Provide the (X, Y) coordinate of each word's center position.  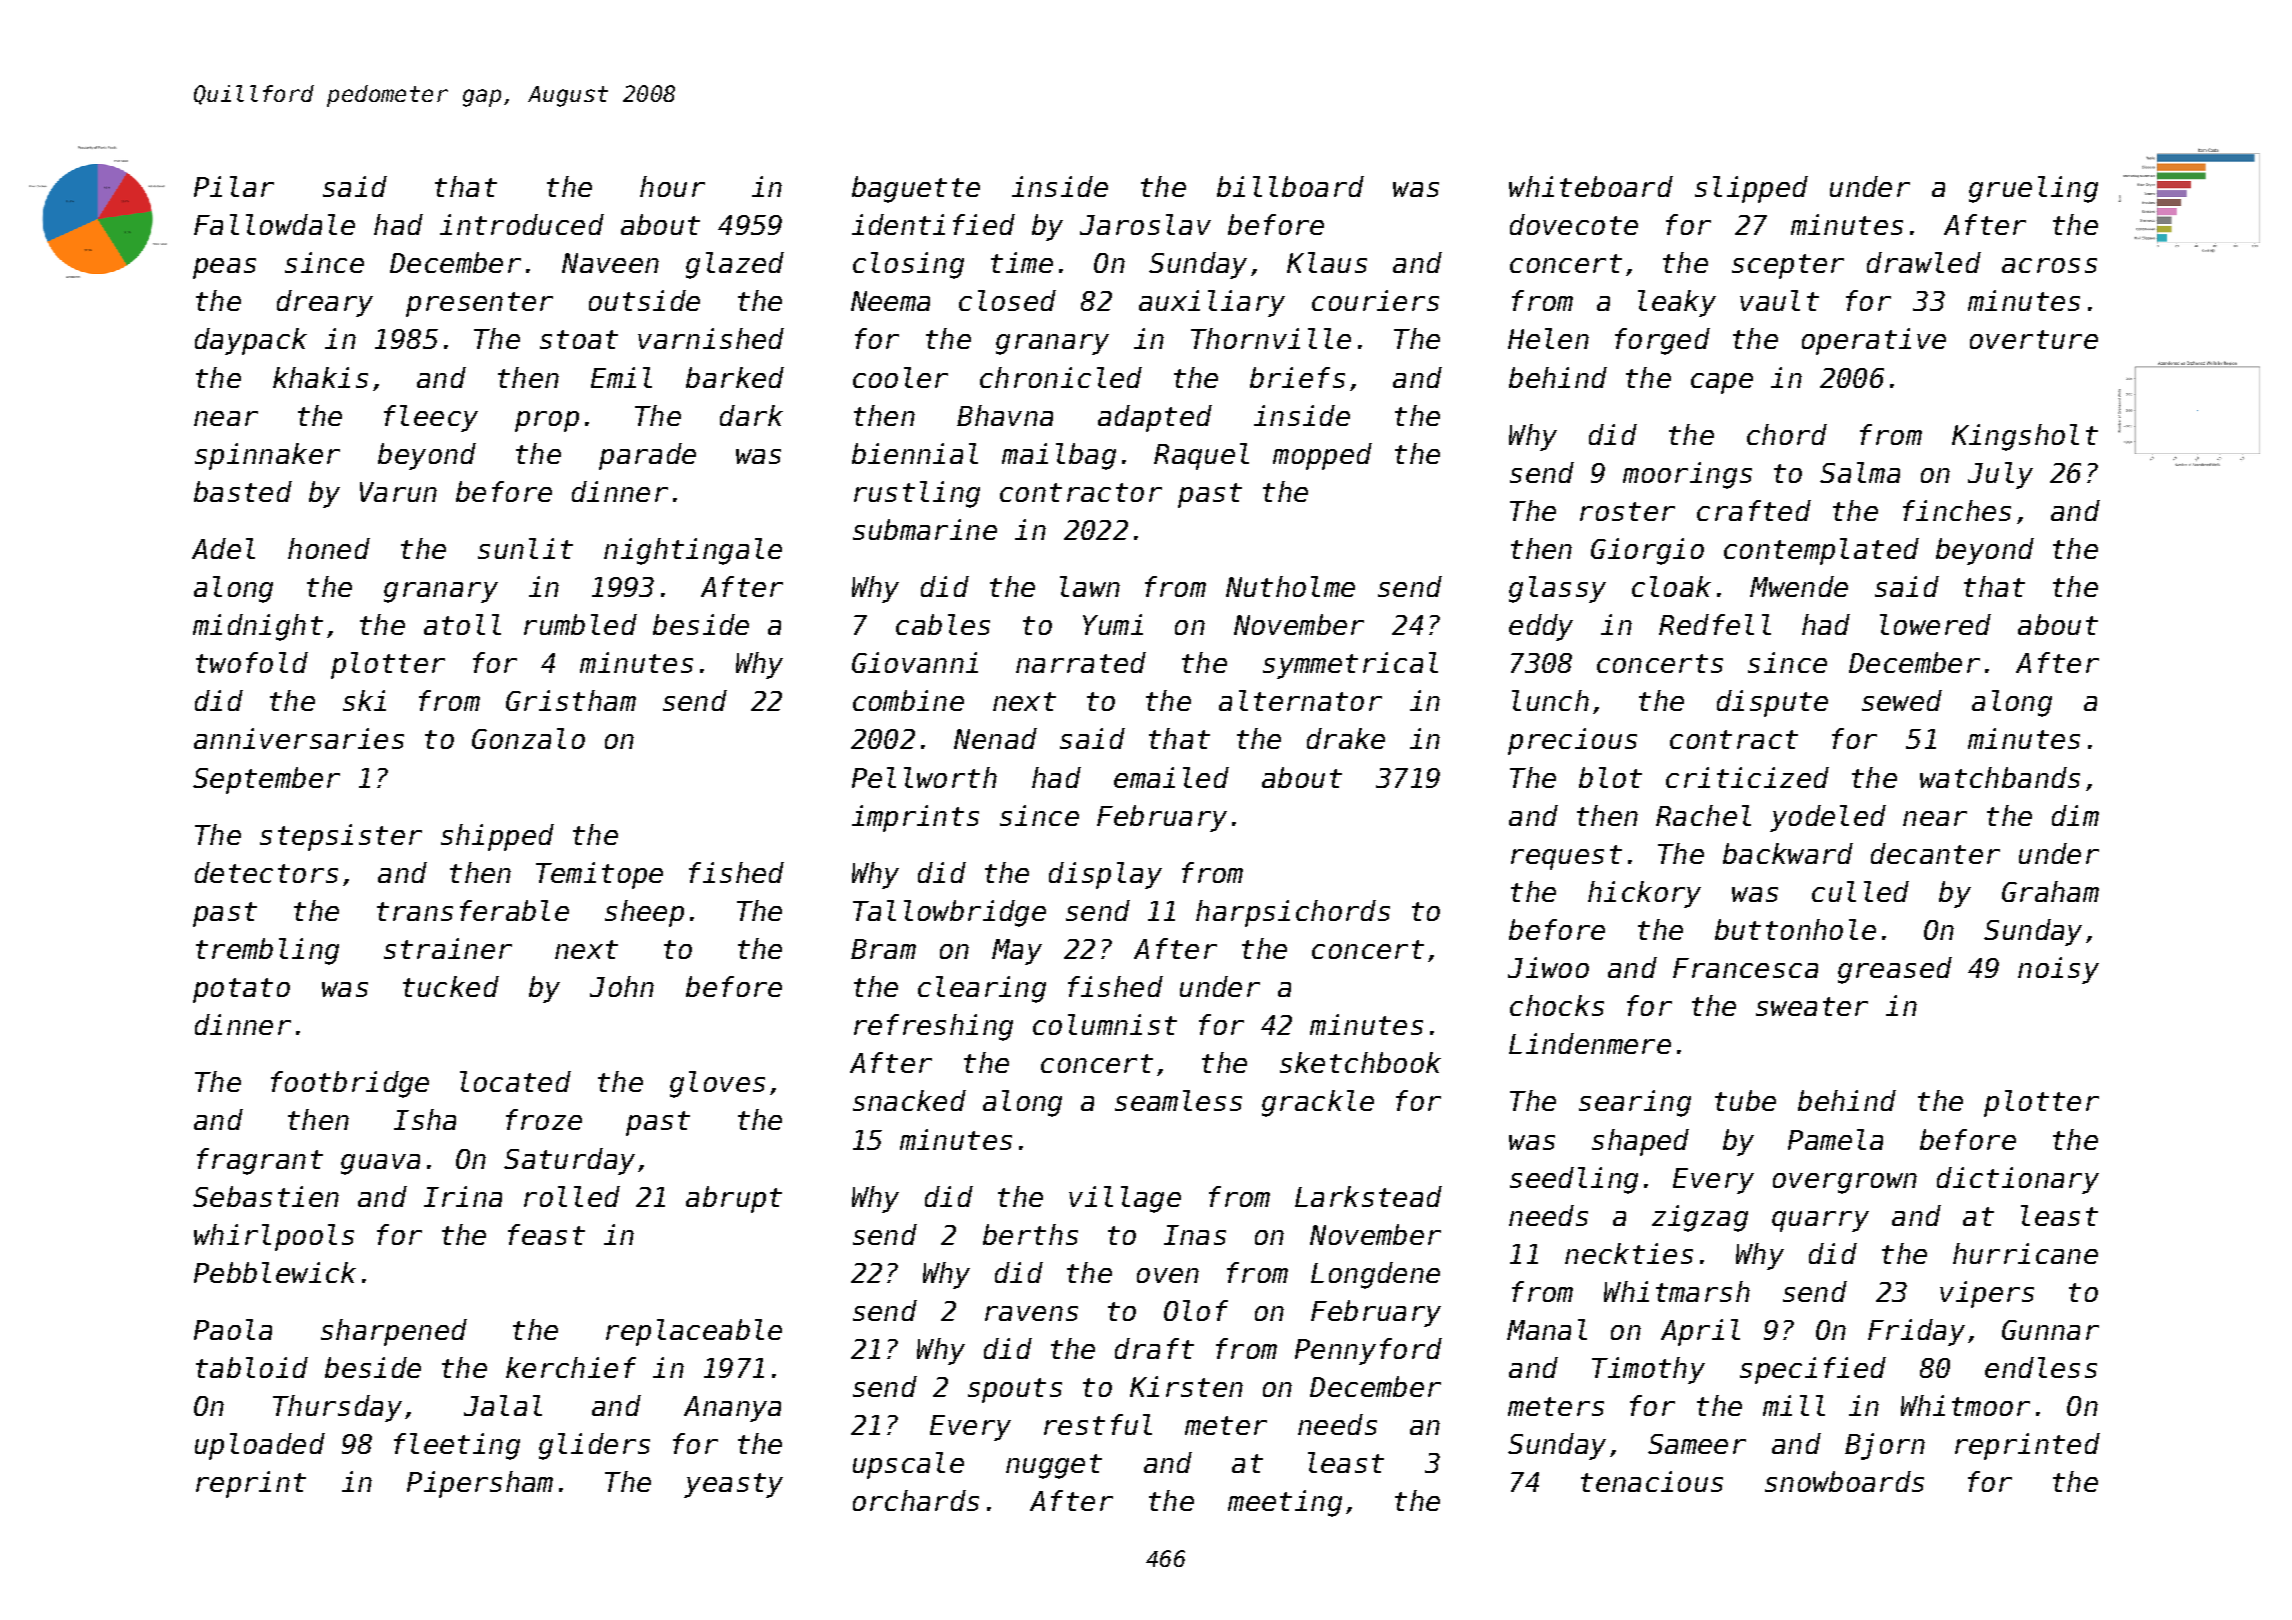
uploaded (260, 1446)
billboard (1290, 186)
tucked (451, 986)
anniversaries (299, 738)
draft (1154, 1348)
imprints (915, 818)
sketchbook (1360, 1062)
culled (1860, 891)
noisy (2058, 970)
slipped (1751, 189)
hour (672, 186)
